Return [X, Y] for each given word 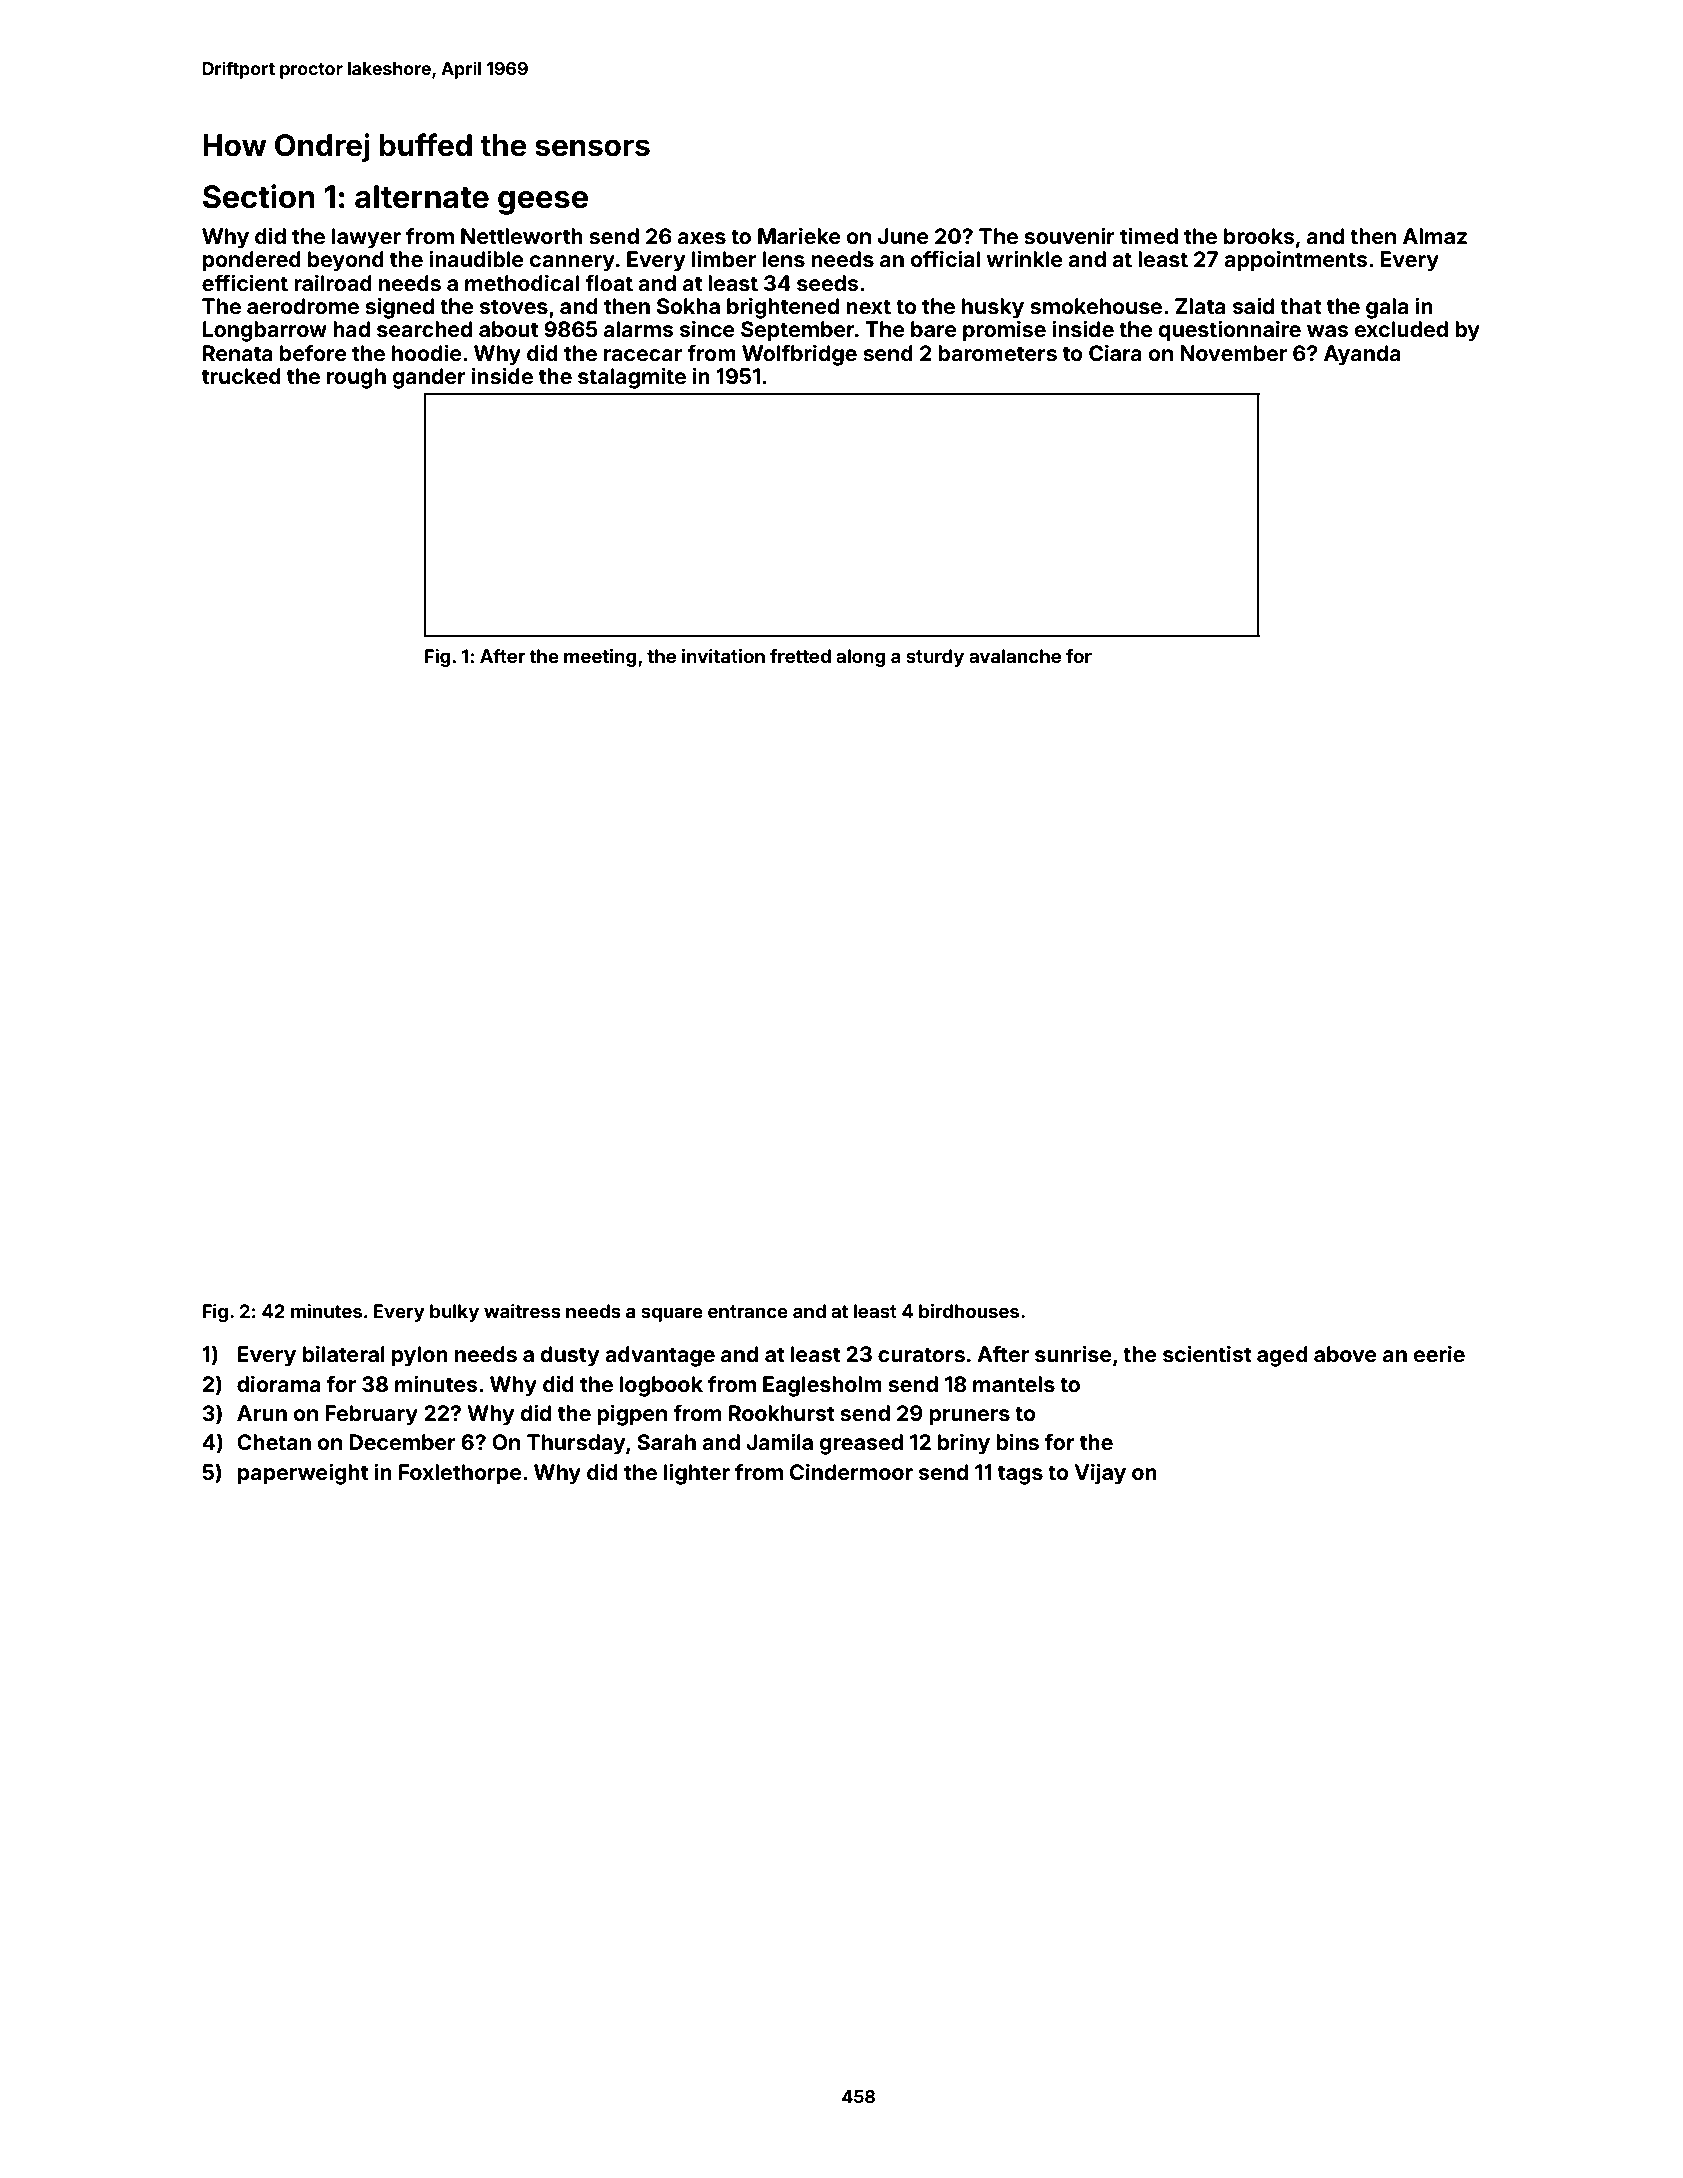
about [508, 329]
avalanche [1015, 656]
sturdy [935, 658]
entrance [748, 1311]
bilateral [344, 1353]
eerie [1439, 1353]
